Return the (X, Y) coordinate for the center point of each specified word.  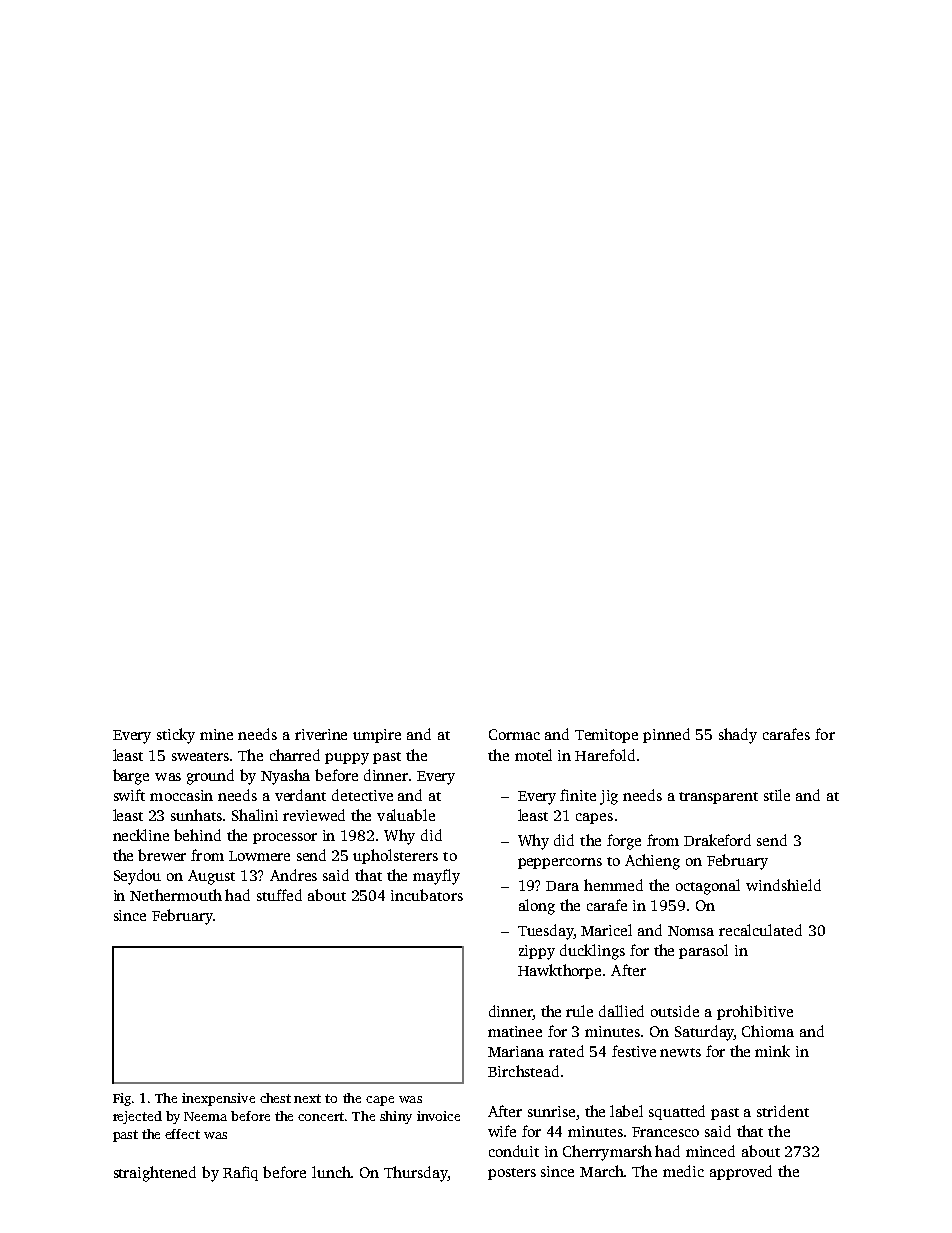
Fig (122, 1099)
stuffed (279, 895)
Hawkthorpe (559, 971)
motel (533, 755)
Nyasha (285, 777)
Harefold (605, 755)
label (626, 1111)
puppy (347, 759)
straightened (155, 1174)
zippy (537, 952)
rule (579, 1011)
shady (738, 736)
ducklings (592, 952)
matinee (515, 1031)
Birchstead (523, 1071)
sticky (176, 736)
